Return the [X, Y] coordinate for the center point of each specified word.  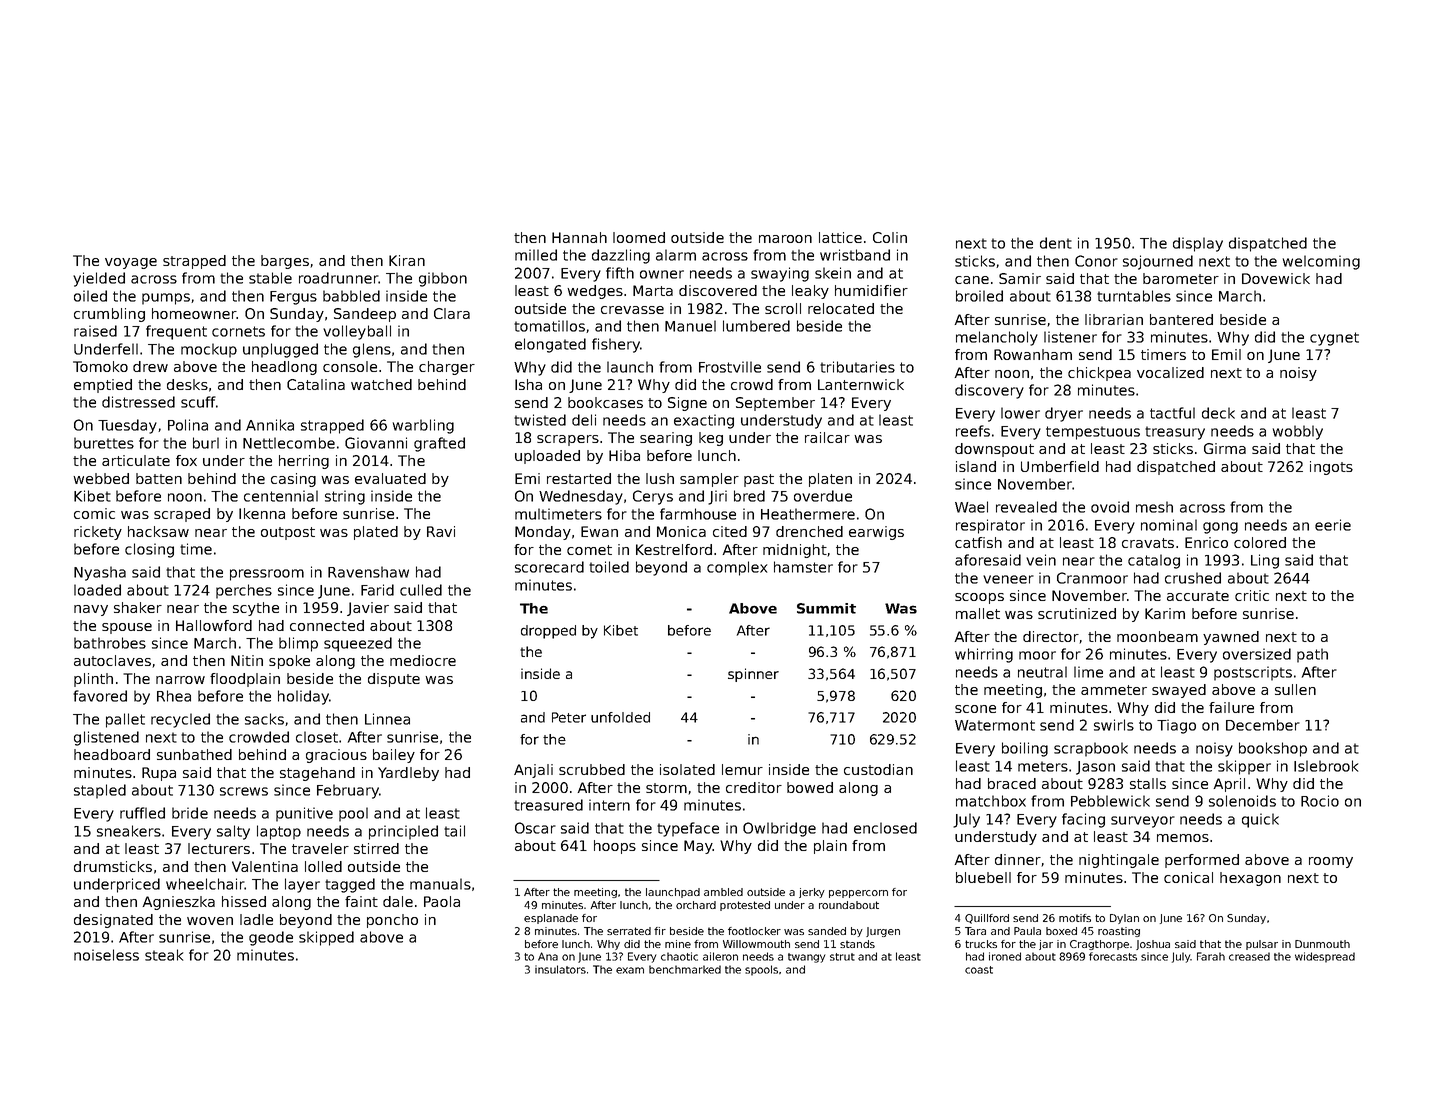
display [1198, 244]
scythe [256, 609]
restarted [579, 478]
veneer [1008, 579]
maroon [785, 239]
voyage [131, 263]
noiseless [106, 955]
